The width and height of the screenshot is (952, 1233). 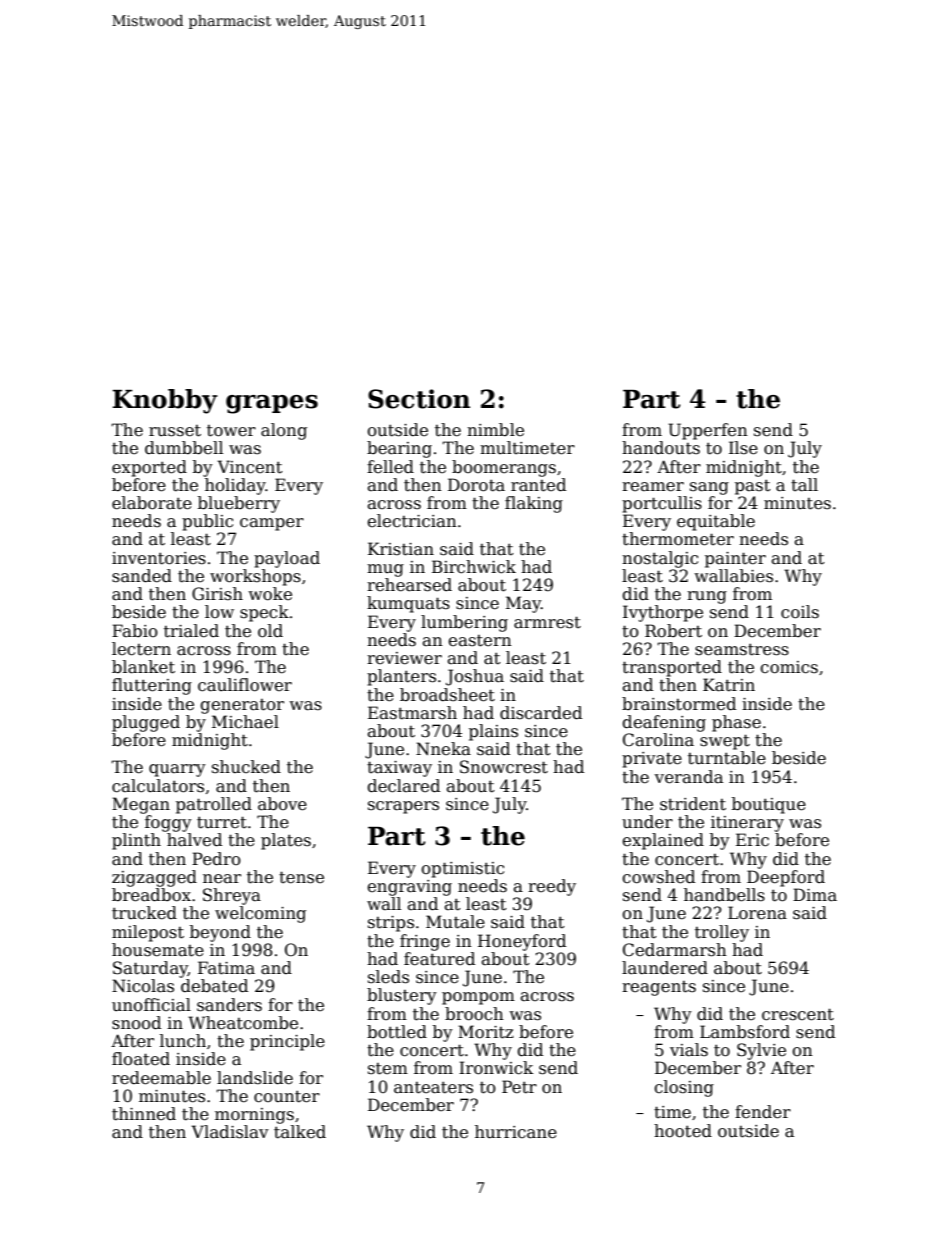 What do you see at coordinates (693, 804) in the screenshot?
I see `strident` at bounding box center [693, 804].
